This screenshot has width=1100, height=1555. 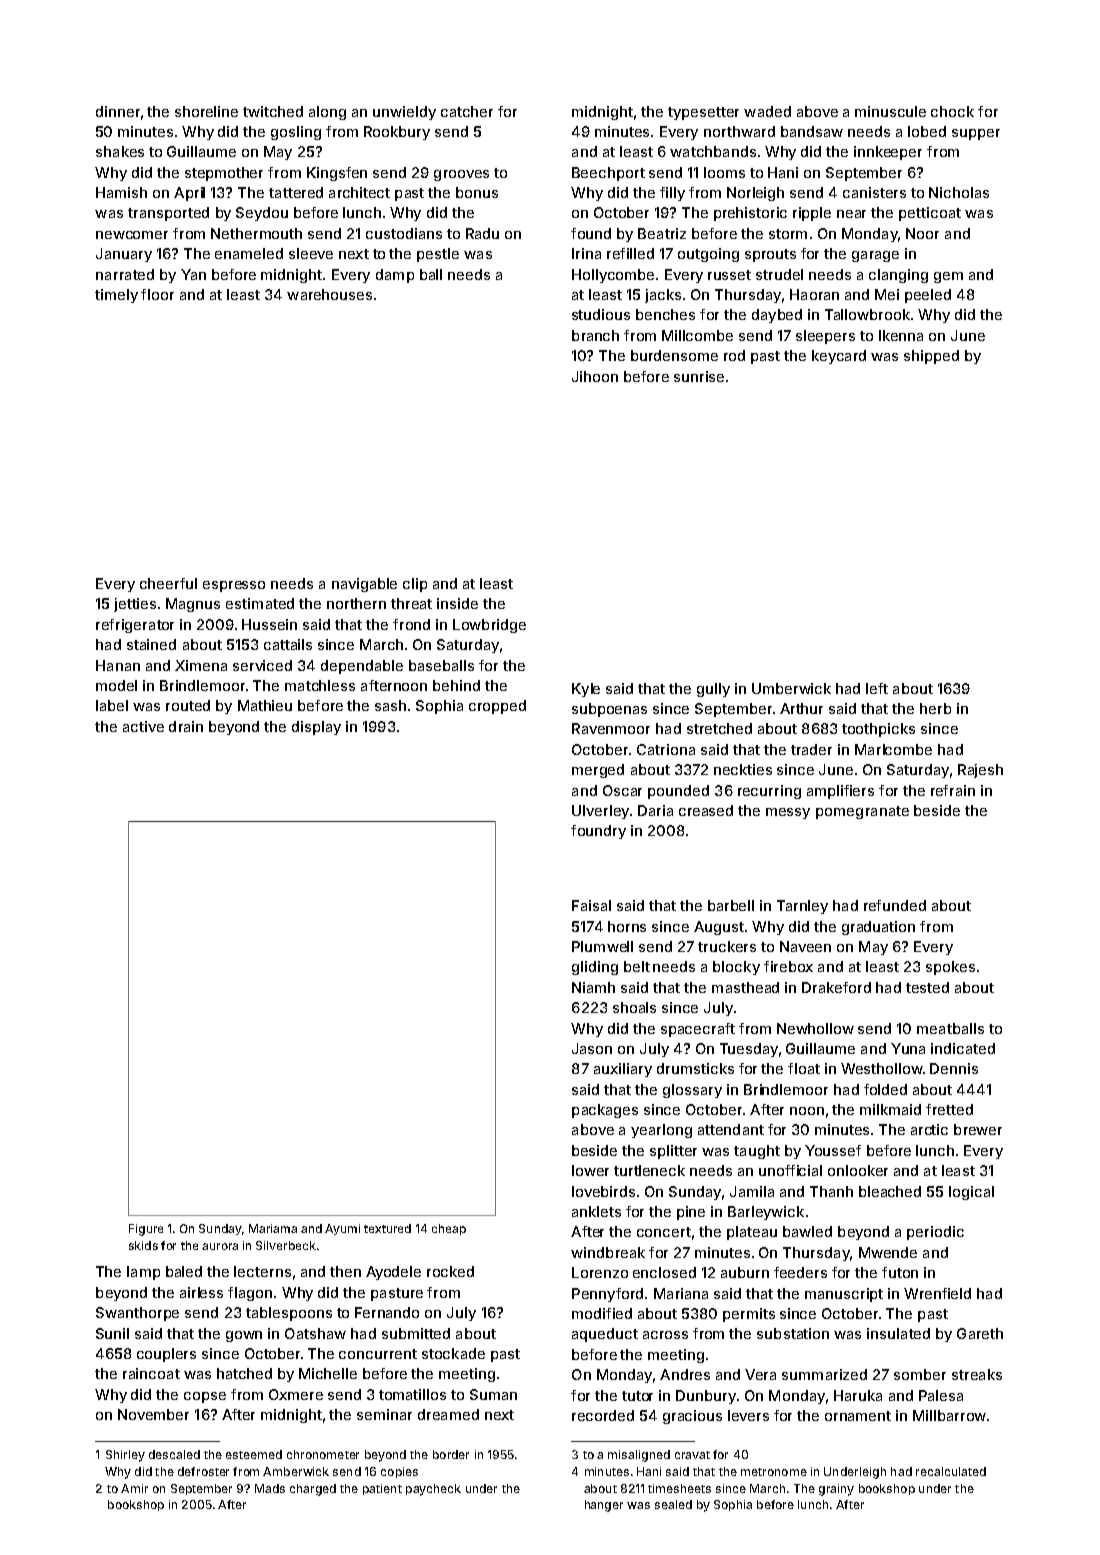 What do you see at coordinates (811, 749) in the screenshot?
I see `trader` at bounding box center [811, 749].
